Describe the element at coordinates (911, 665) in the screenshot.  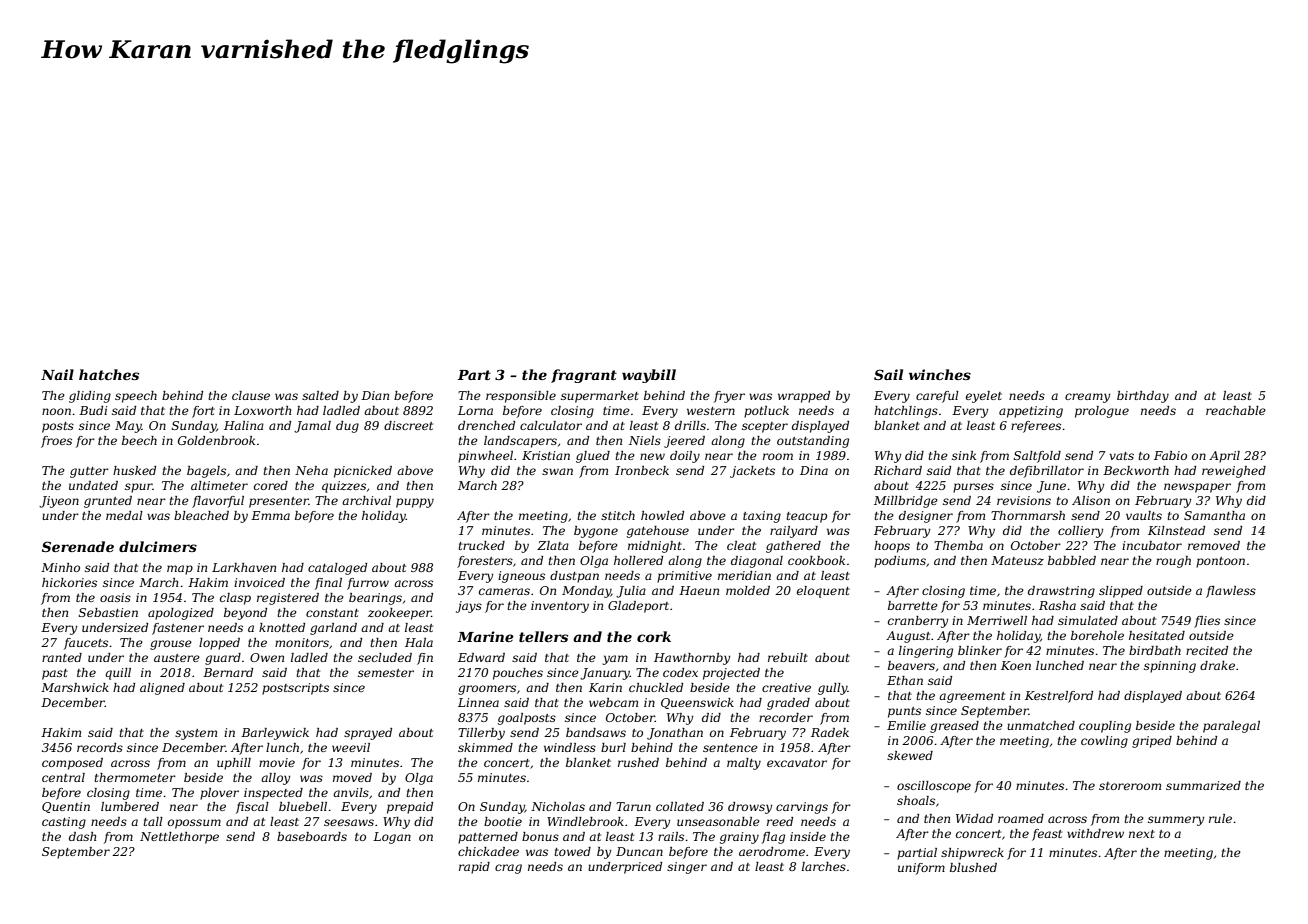
I see `beavers` at that location.
